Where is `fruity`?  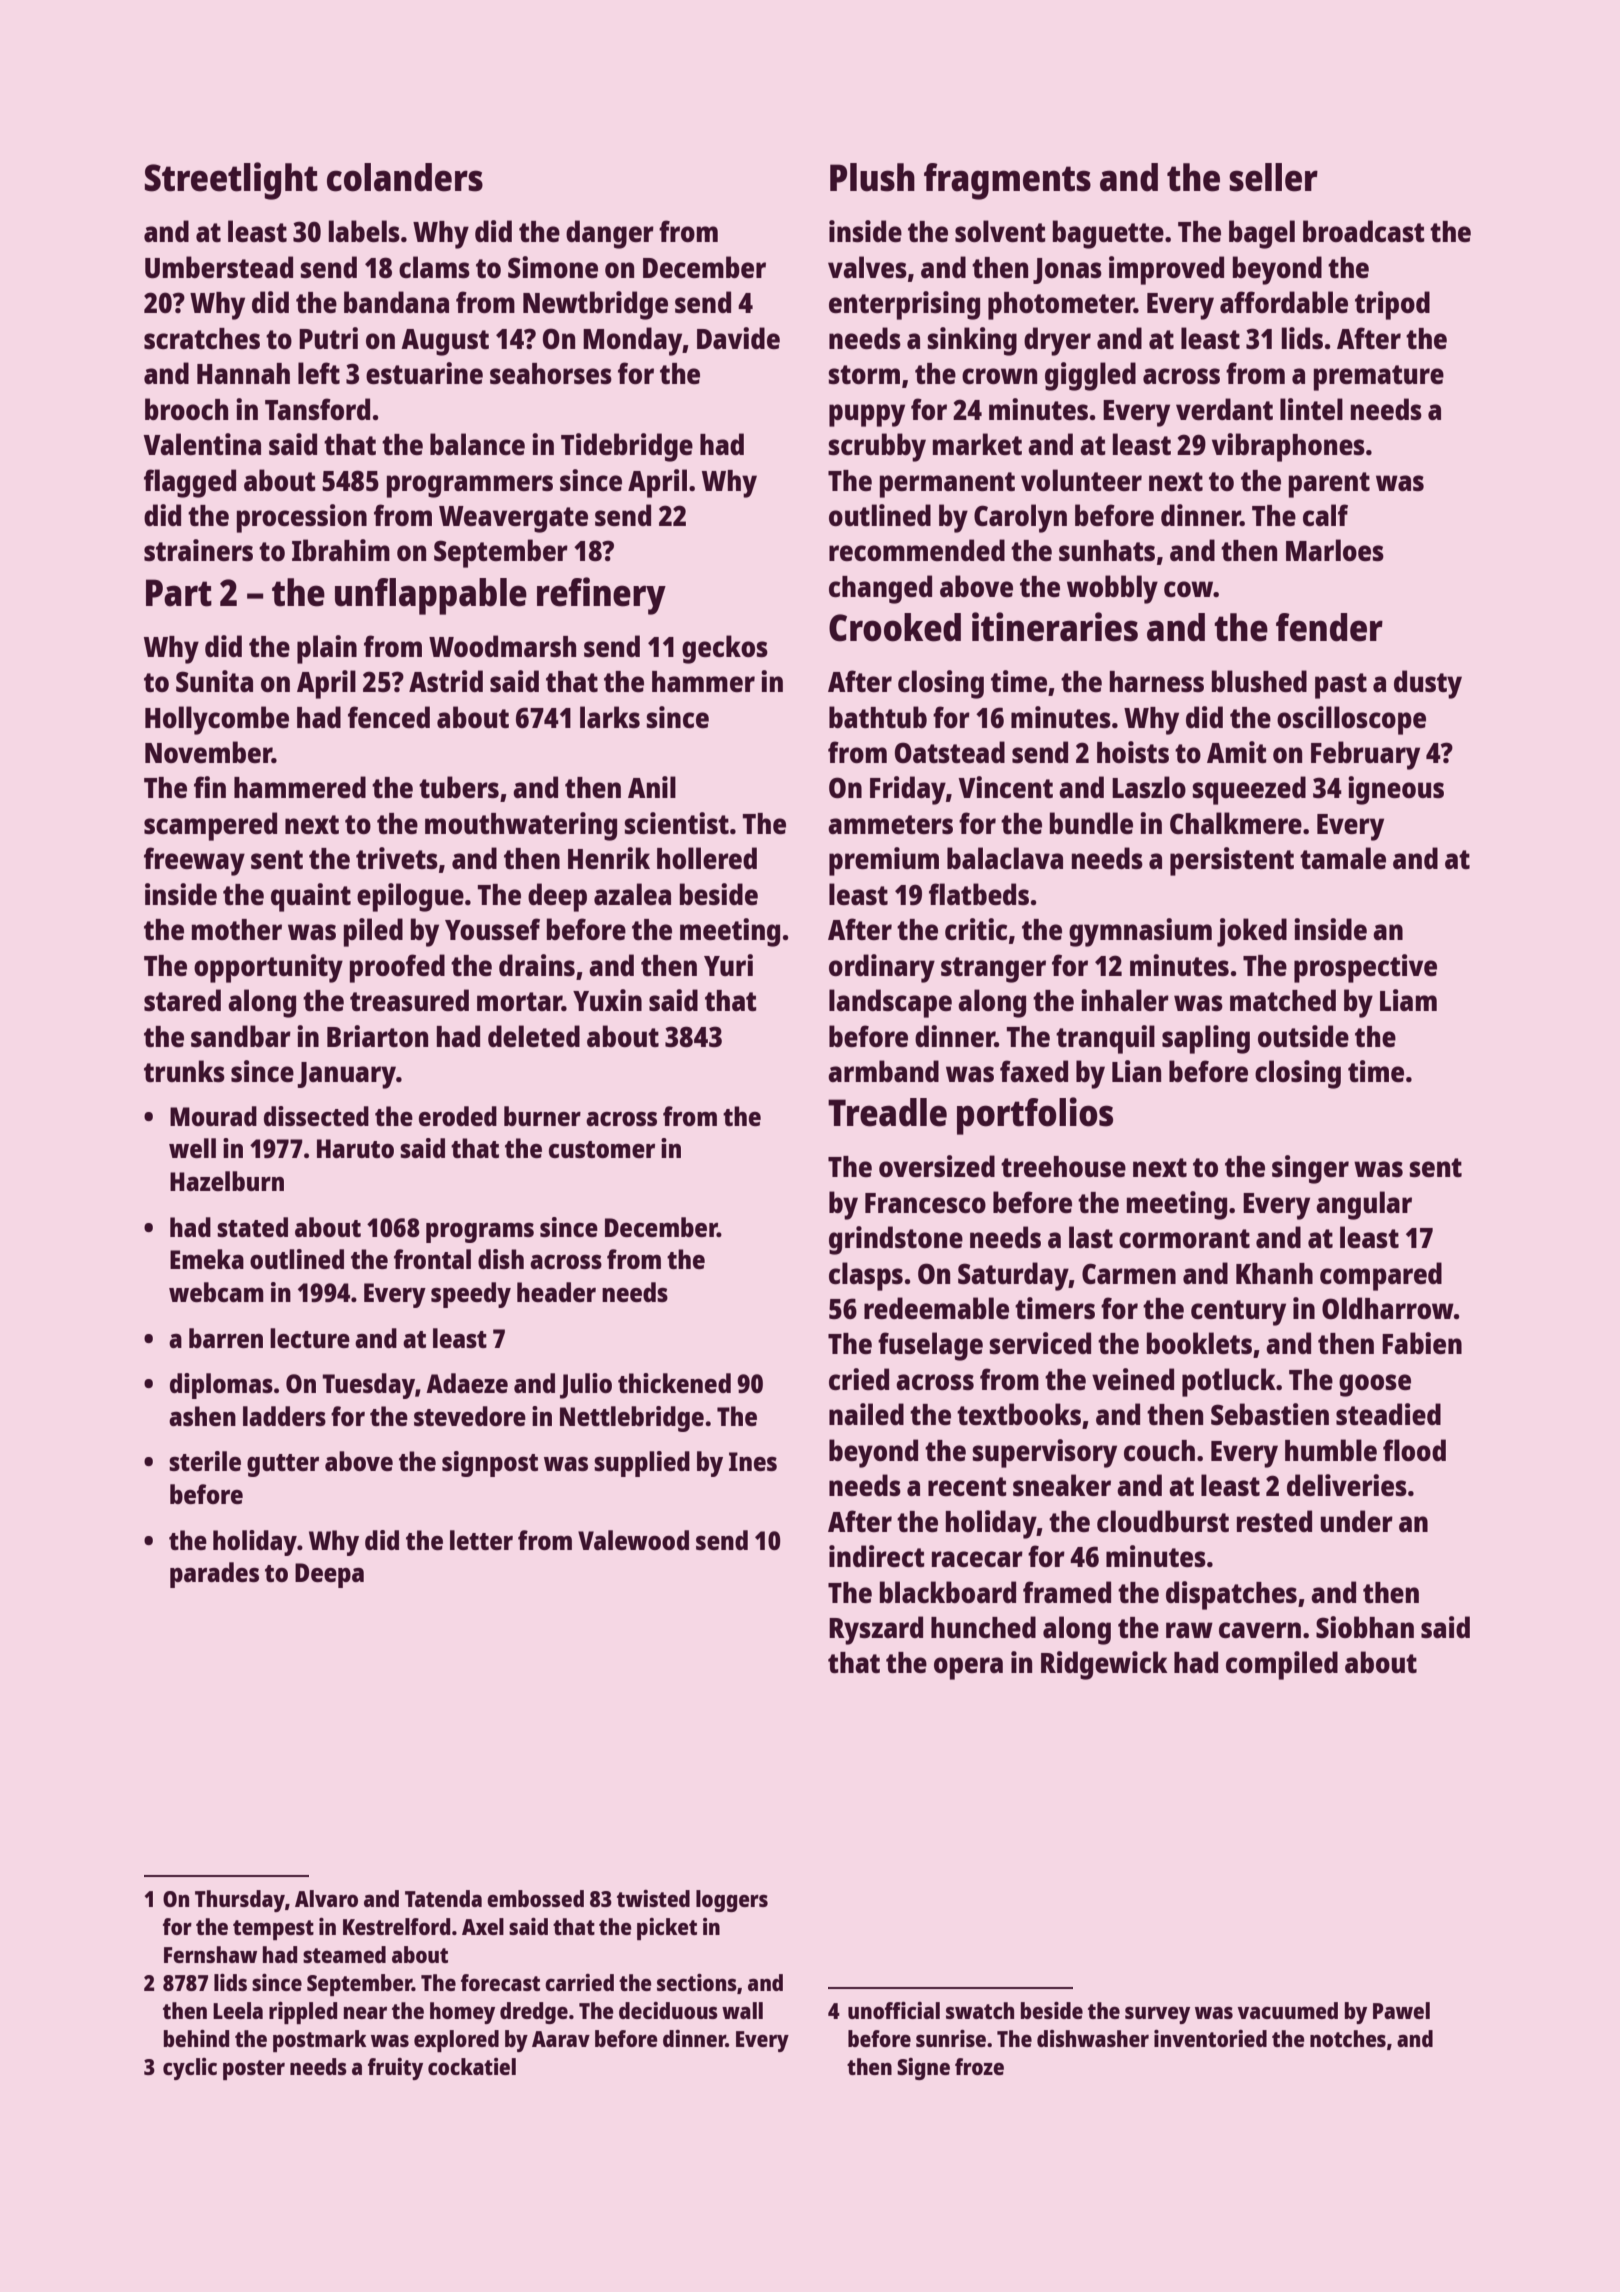 fruity is located at coordinates (395, 2069).
